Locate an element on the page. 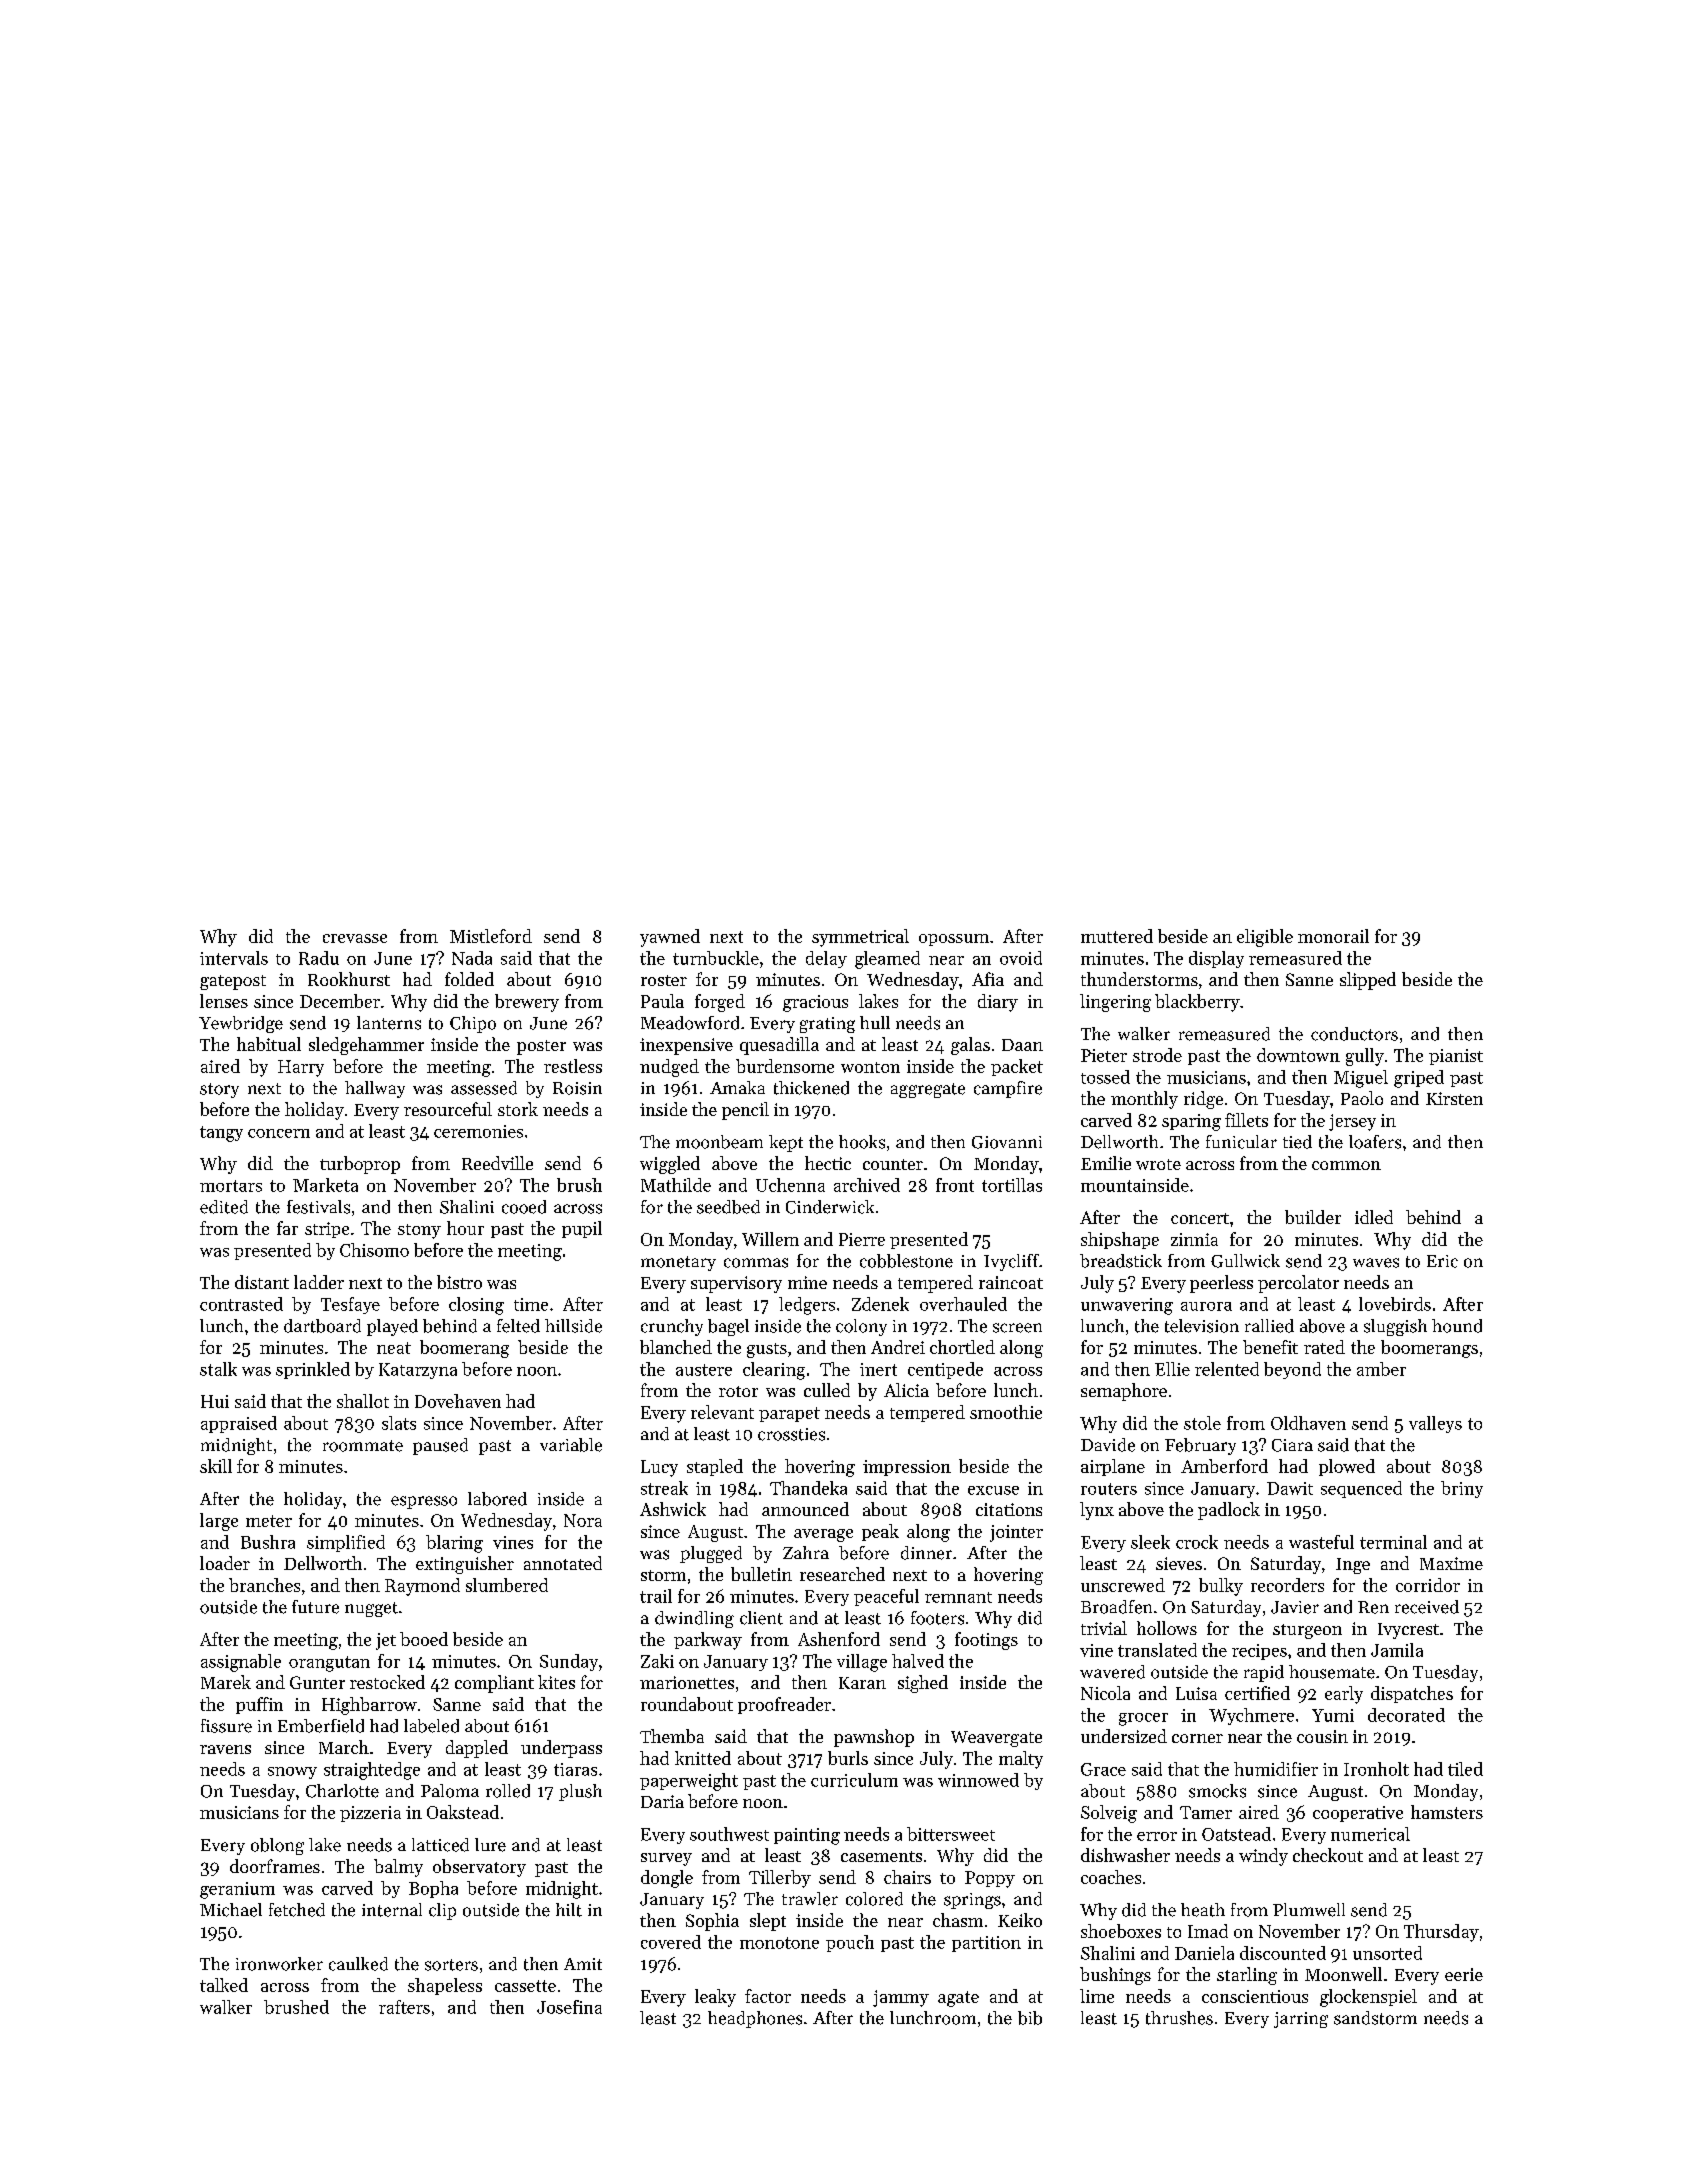  wasteful is located at coordinates (1321, 1542).
